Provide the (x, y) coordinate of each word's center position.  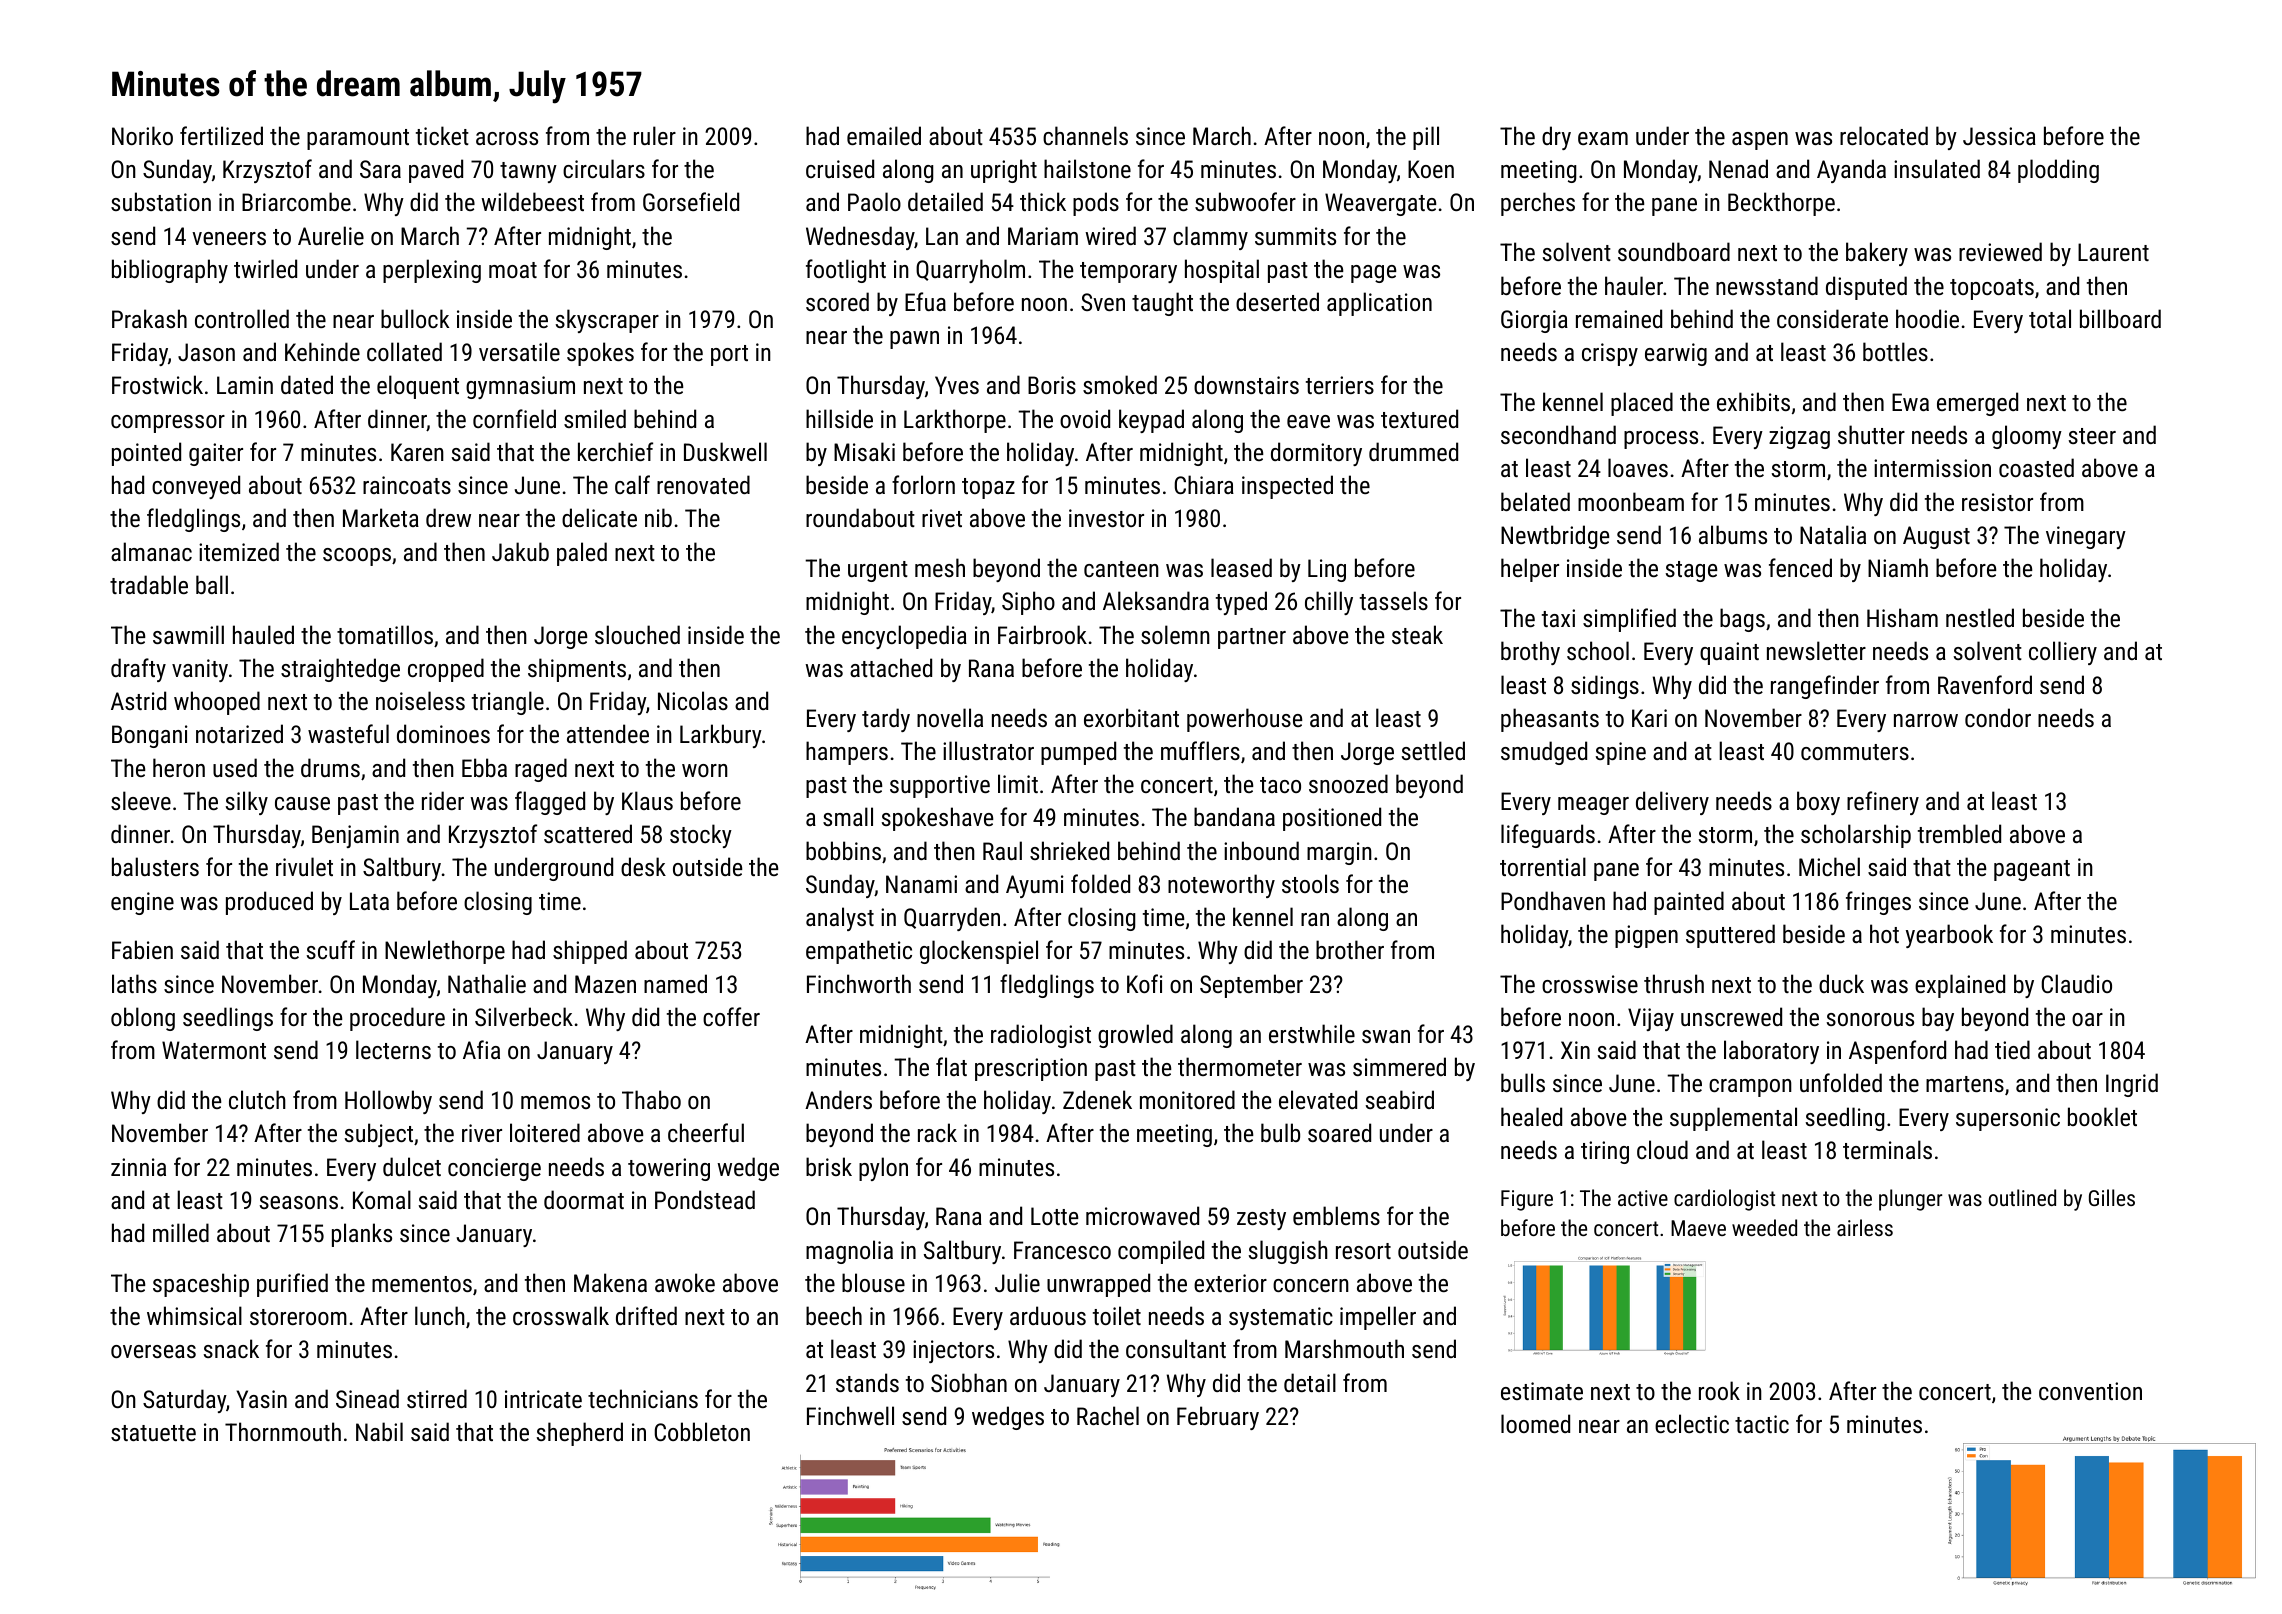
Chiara (1204, 484)
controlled (242, 318)
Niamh (1898, 567)
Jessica (1999, 136)
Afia (481, 1049)
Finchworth (859, 983)
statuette (153, 1433)
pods (1096, 204)
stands (867, 1382)
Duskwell (725, 451)
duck (1841, 983)
